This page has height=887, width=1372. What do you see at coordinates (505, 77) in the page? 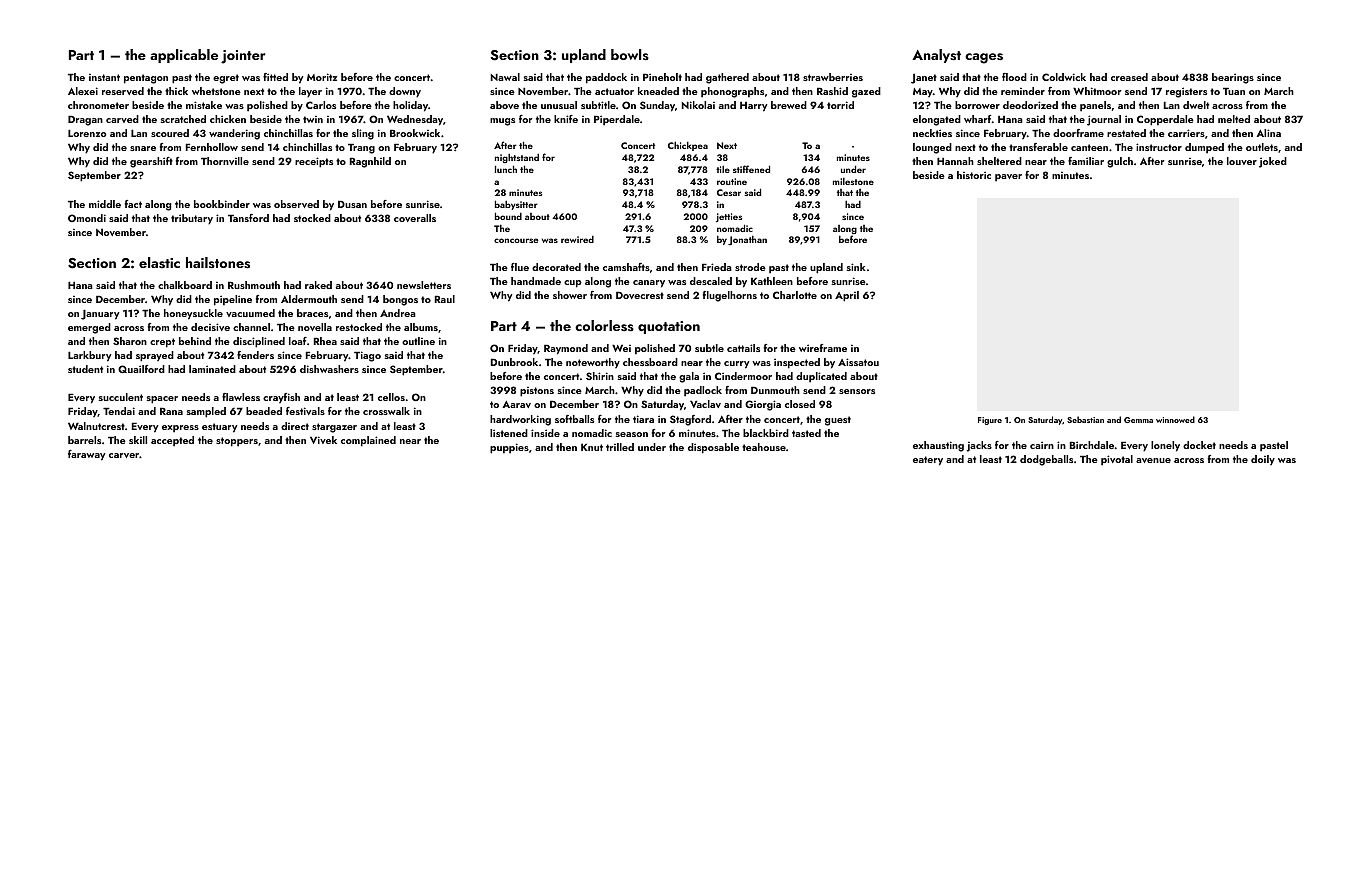
I see `Nawal` at bounding box center [505, 77].
